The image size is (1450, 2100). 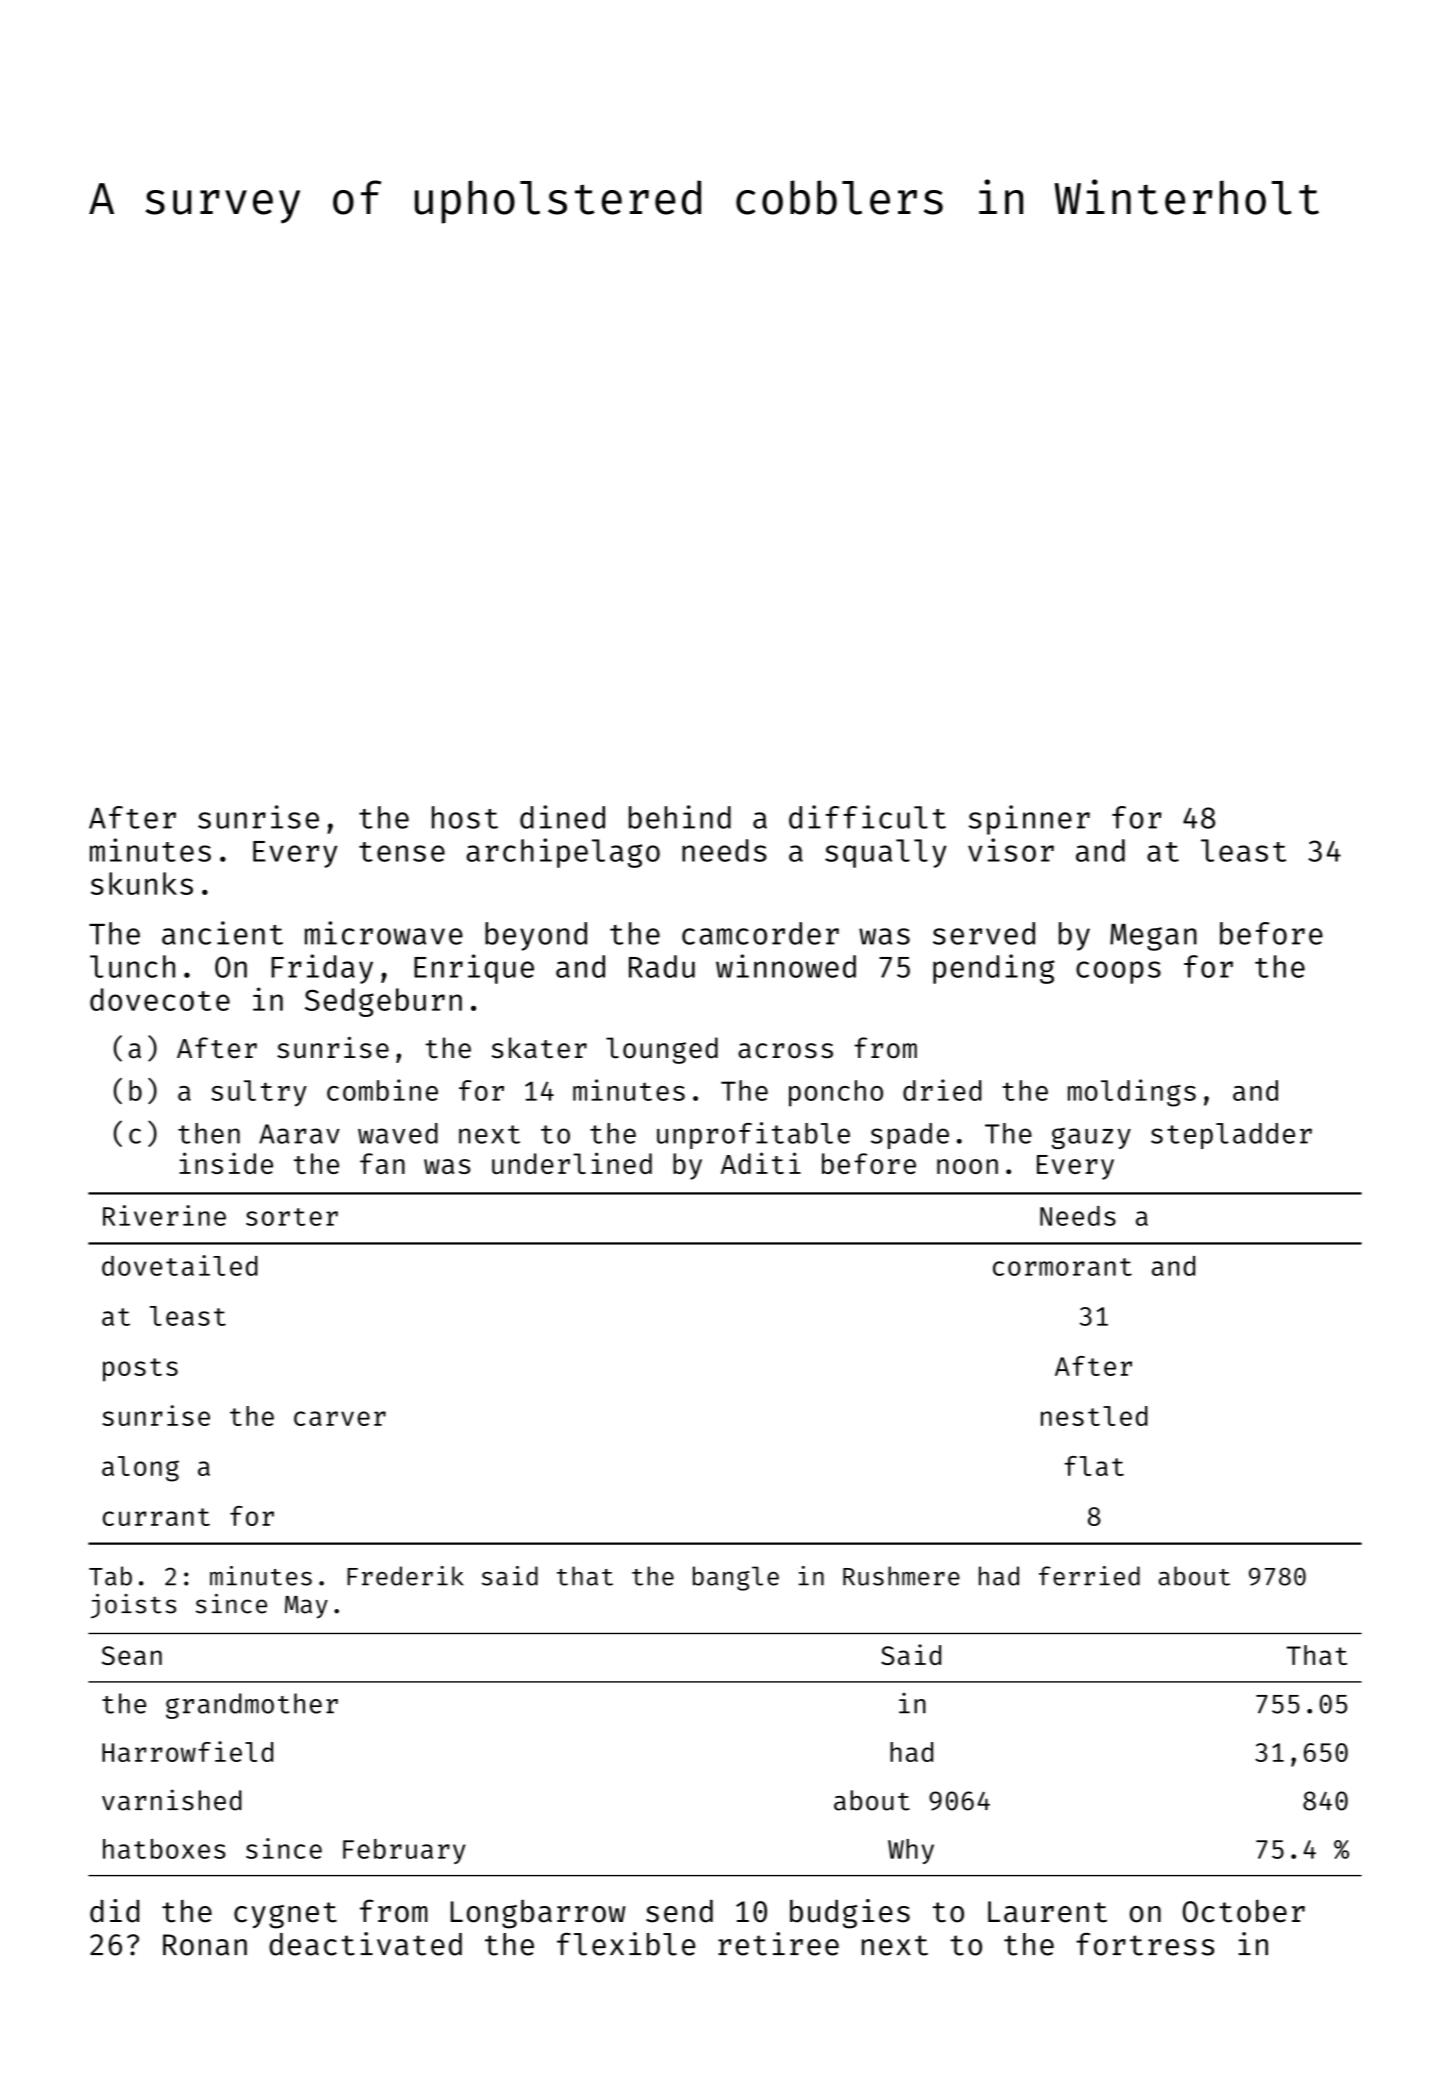 I want to click on deactivated, so click(x=365, y=1944).
